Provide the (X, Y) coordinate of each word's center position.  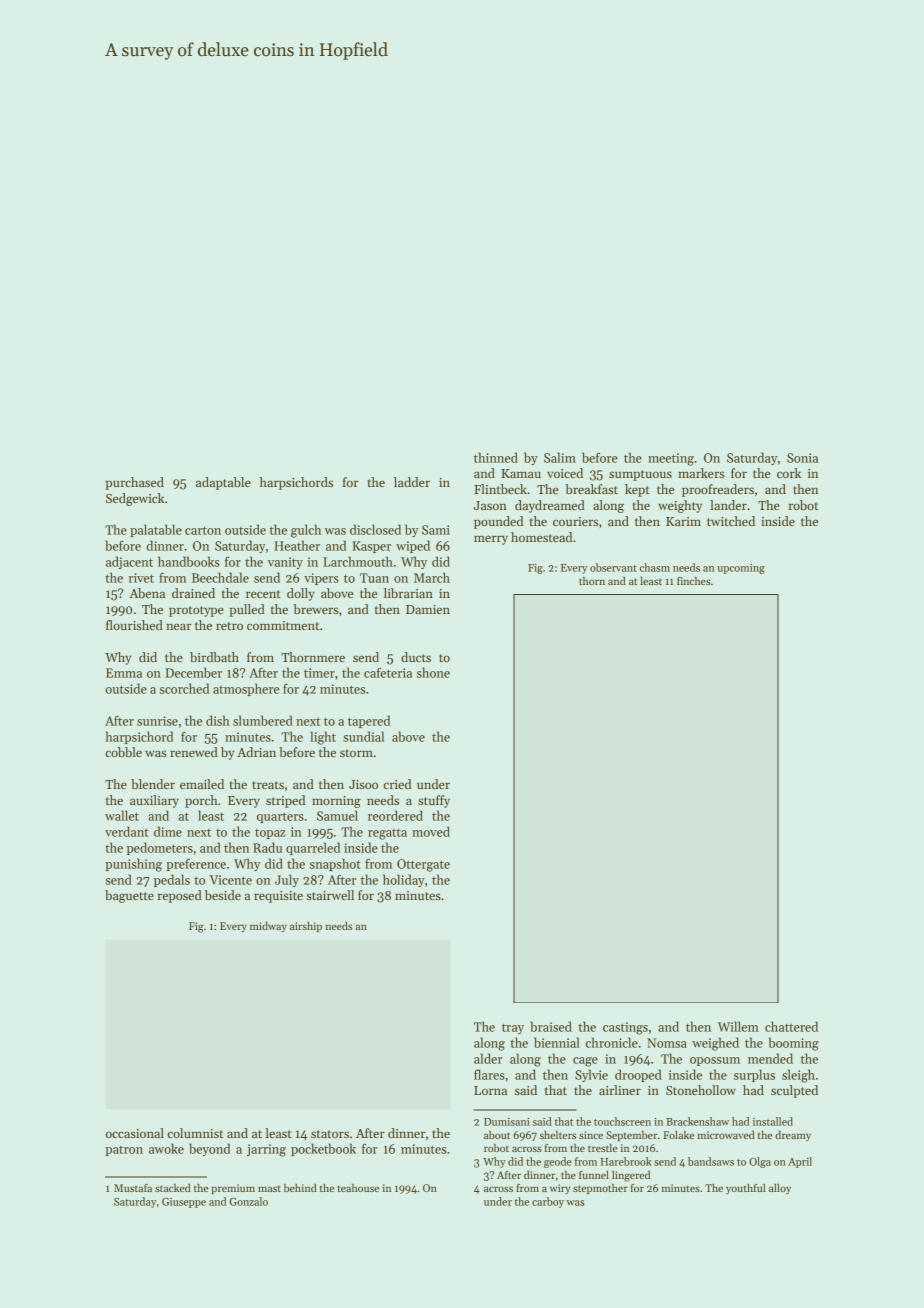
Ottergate (423, 865)
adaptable (223, 483)
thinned (496, 457)
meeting (671, 459)
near (178, 626)
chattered (791, 1026)
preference (196, 864)
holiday (404, 880)
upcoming (741, 569)
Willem (738, 1026)
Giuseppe (184, 1203)
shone (433, 672)
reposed (180, 896)
